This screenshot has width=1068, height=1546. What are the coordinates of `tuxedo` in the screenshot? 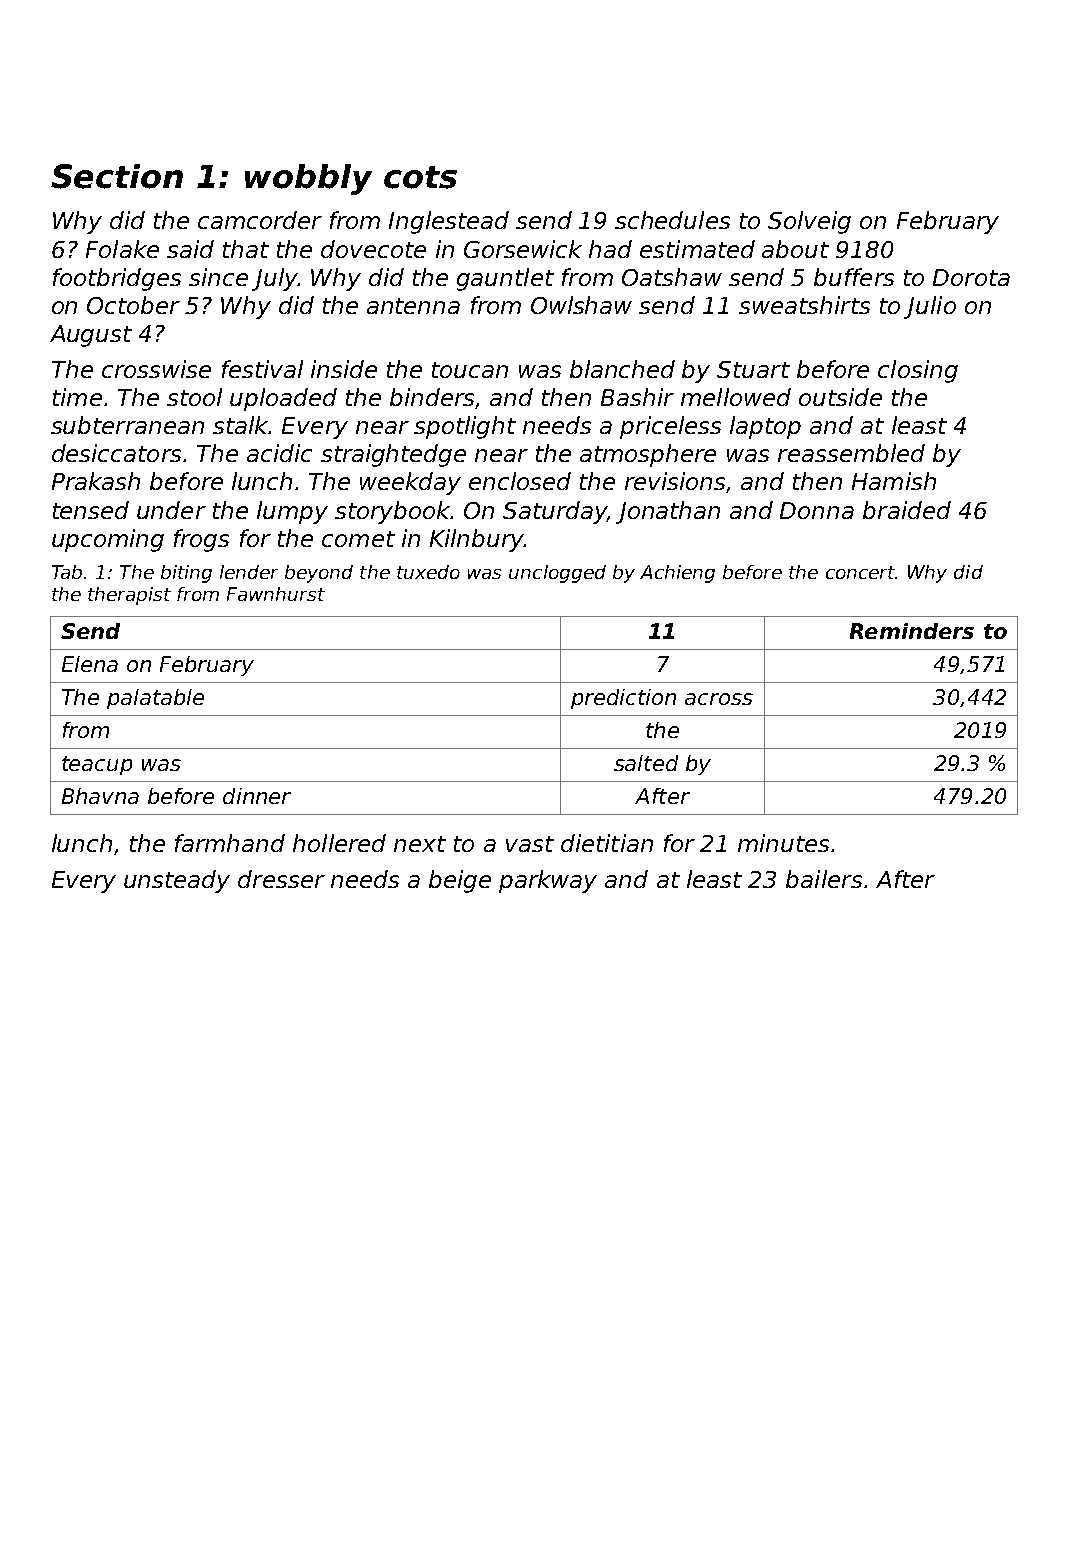 It's located at (428, 572).
